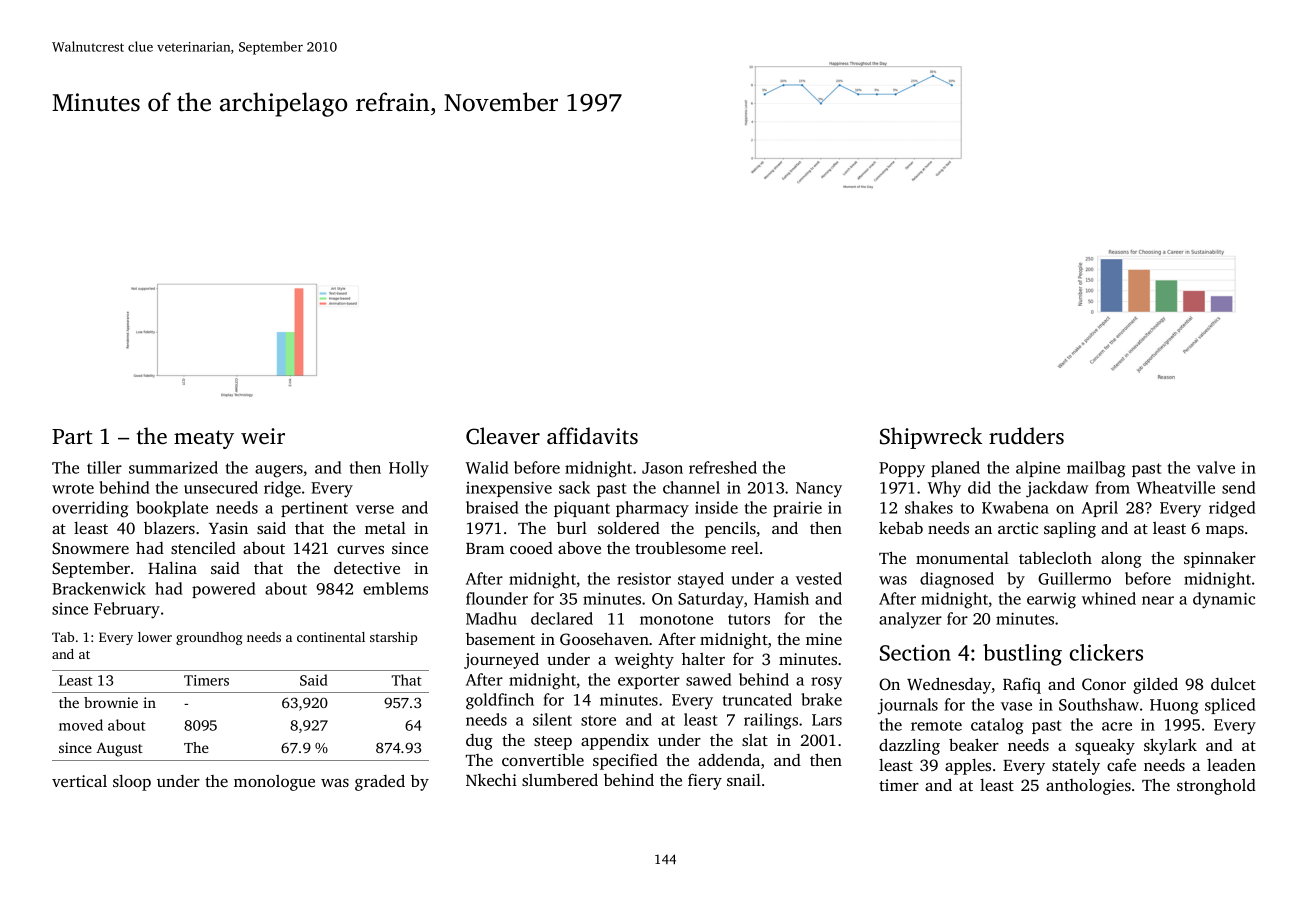  Describe the element at coordinates (155, 637) in the screenshot. I see `lower` at that location.
